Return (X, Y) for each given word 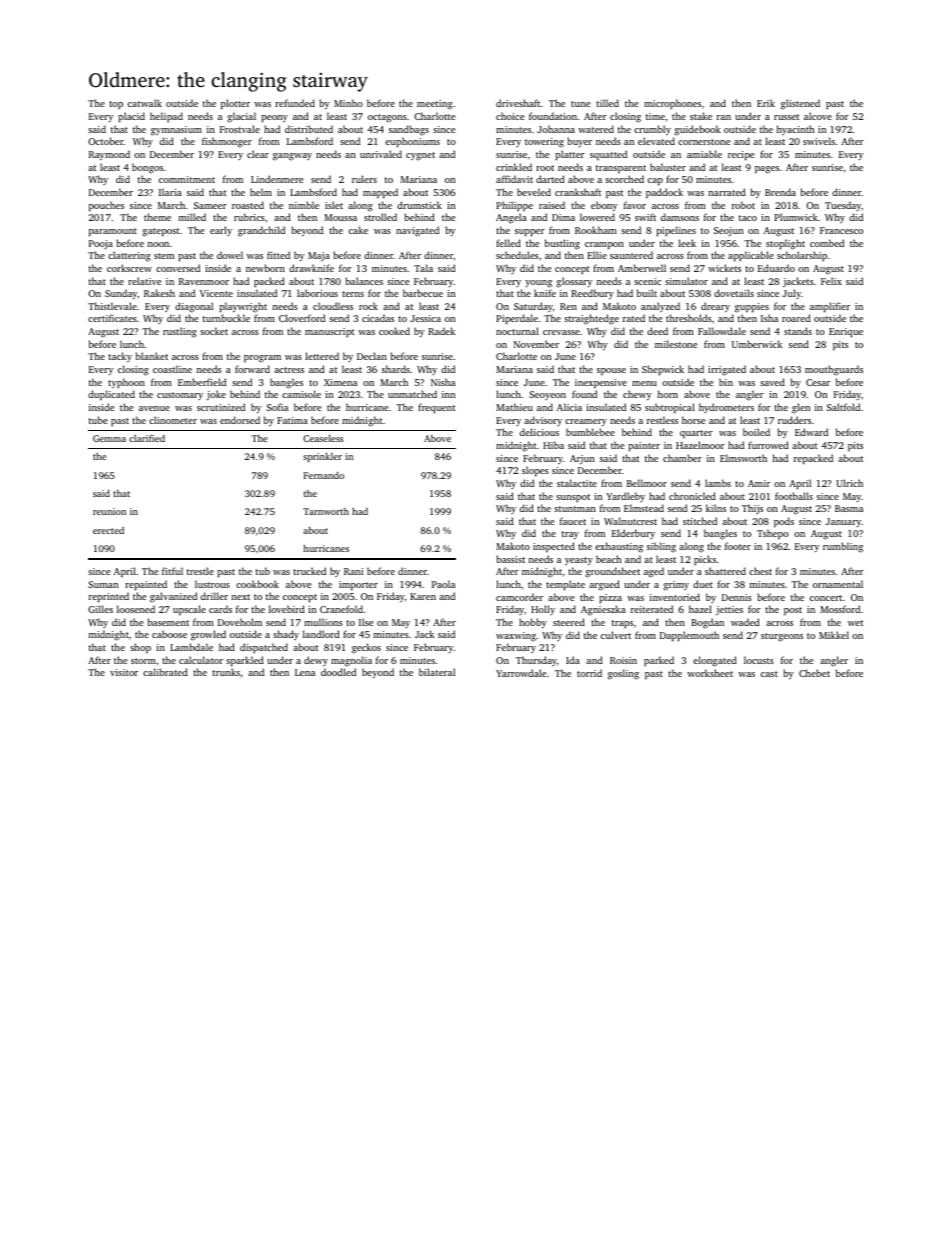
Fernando (324, 475)
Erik (766, 103)
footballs (794, 496)
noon (158, 244)
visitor (124, 672)
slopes (535, 471)
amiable (704, 154)
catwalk (145, 103)
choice (510, 116)
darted (550, 179)
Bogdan (707, 623)
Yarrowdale (521, 673)
